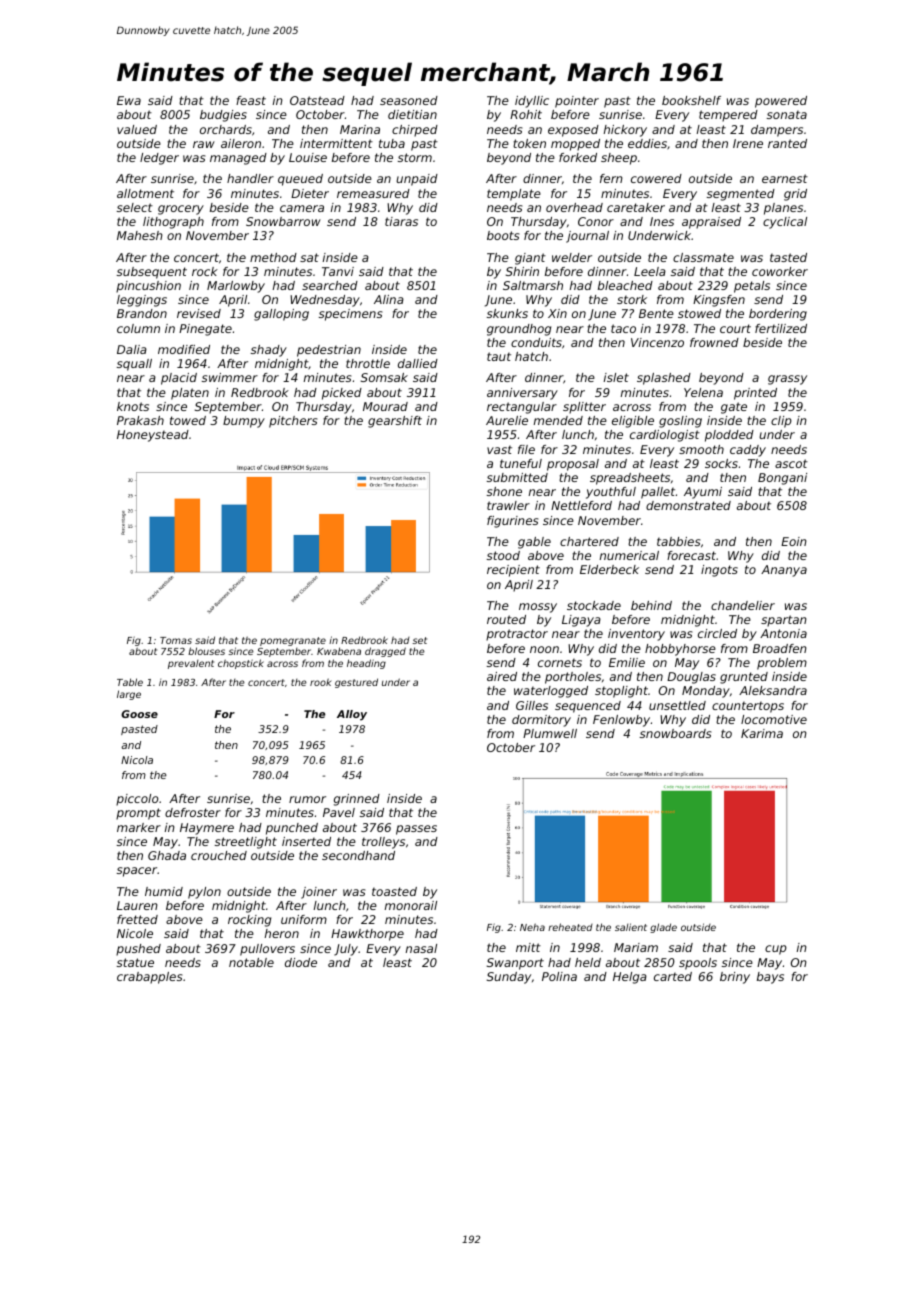  I want to click on stood, so click(503, 555).
